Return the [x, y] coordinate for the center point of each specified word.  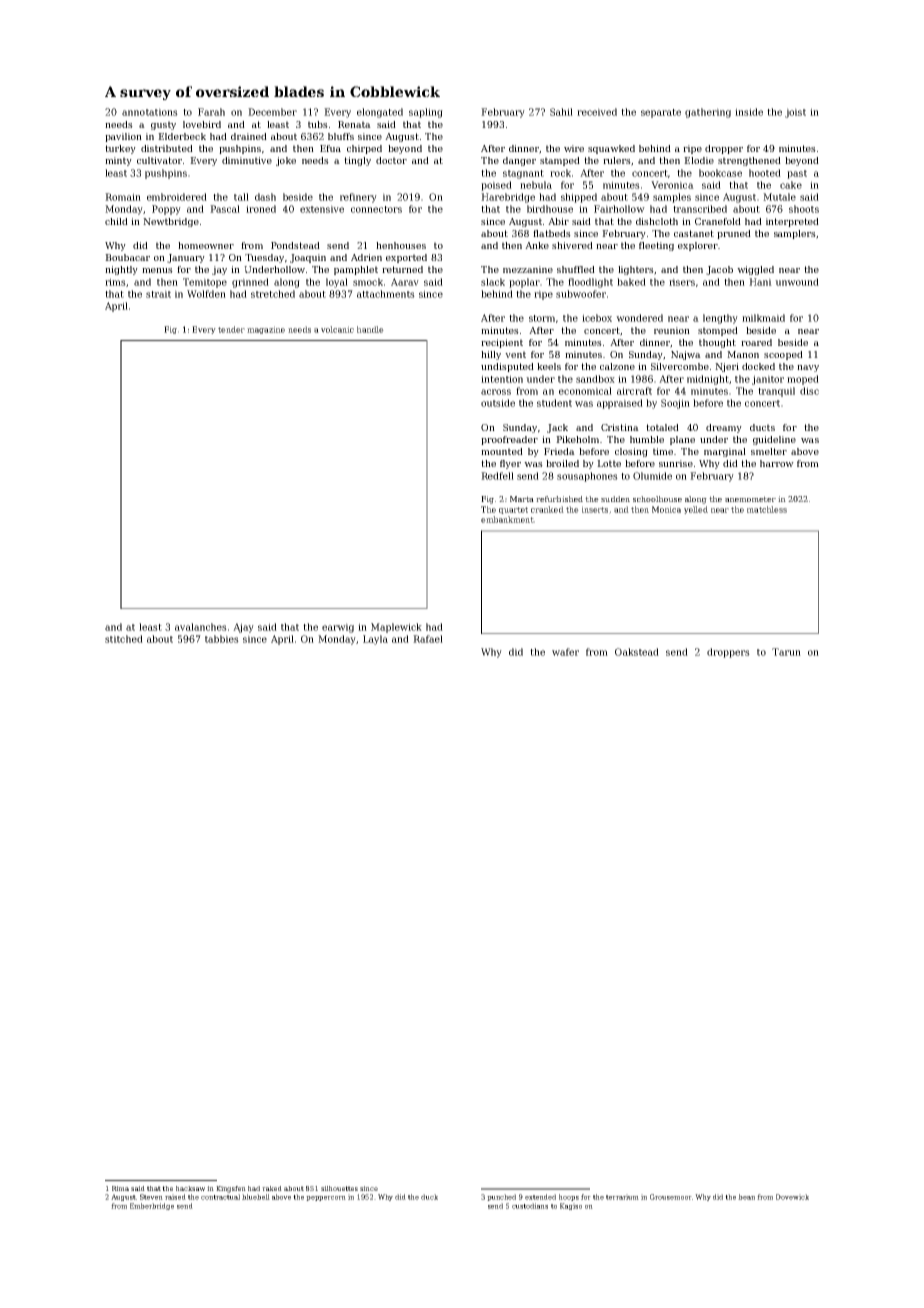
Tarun [786, 652]
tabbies [222, 639]
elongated [380, 113]
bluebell [256, 1197]
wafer [565, 652]
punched [501, 1197]
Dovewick [792, 1197]
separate [661, 113]
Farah [211, 112]
